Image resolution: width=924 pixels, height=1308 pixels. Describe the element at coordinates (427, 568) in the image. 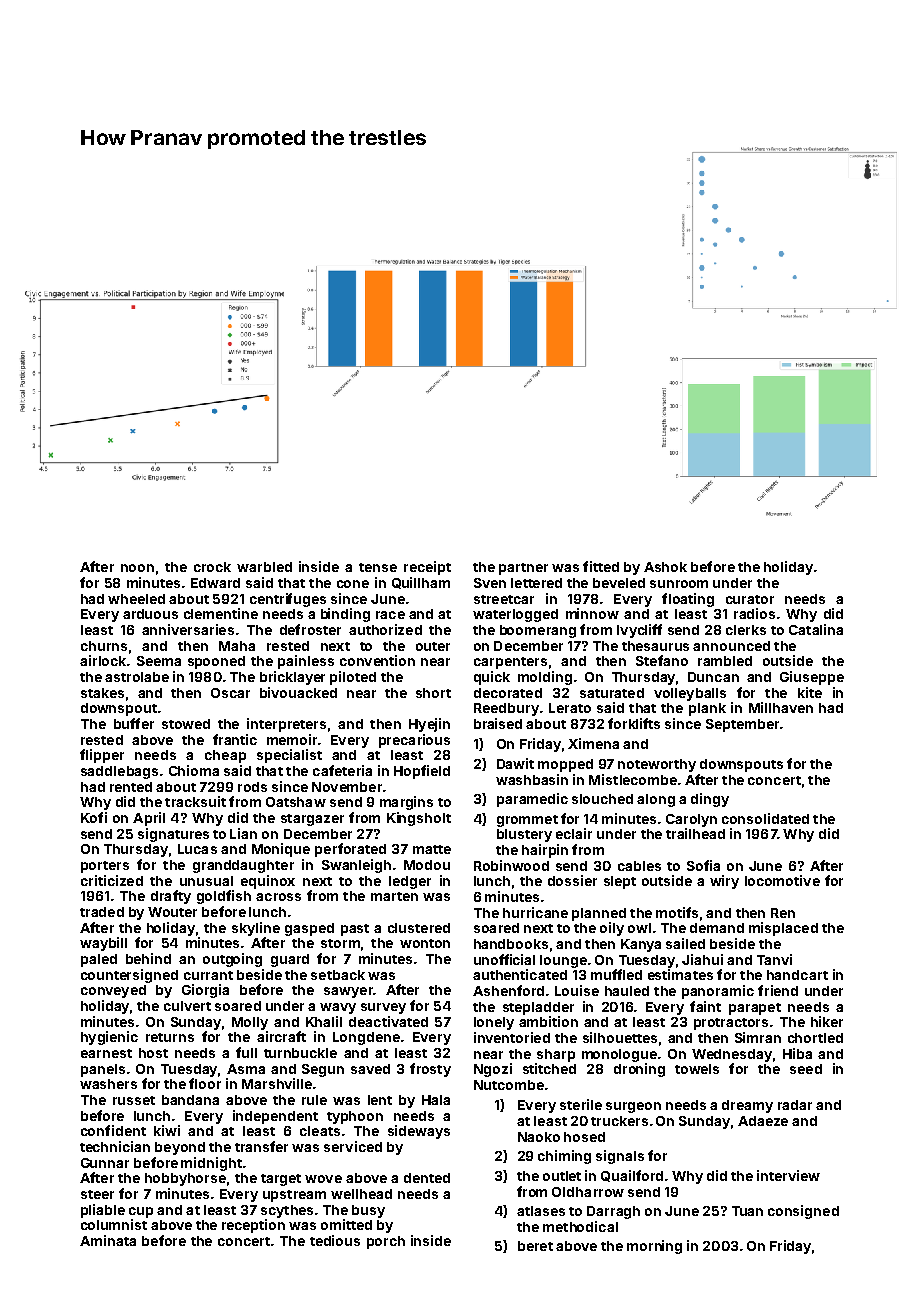

I see `receipt` at that location.
